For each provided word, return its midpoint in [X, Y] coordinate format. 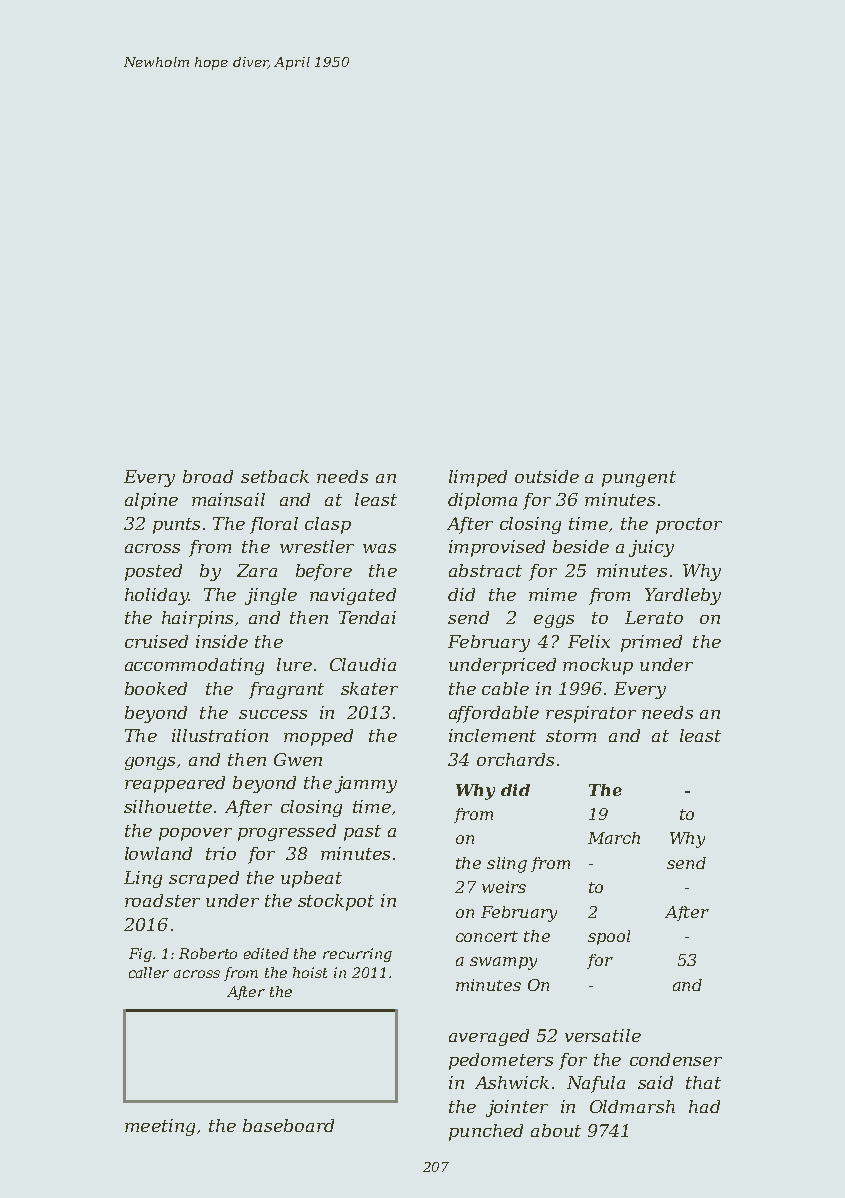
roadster [162, 900]
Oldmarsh [632, 1106]
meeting [160, 1127]
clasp [328, 525]
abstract [485, 570]
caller [149, 972]
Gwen [298, 759]
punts [176, 526]
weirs [504, 887]
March [614, 838]
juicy [651, 548]
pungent [639, 479]
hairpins [197, 619]
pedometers [501, 1061]
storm [571, 736]
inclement [492, 735]
